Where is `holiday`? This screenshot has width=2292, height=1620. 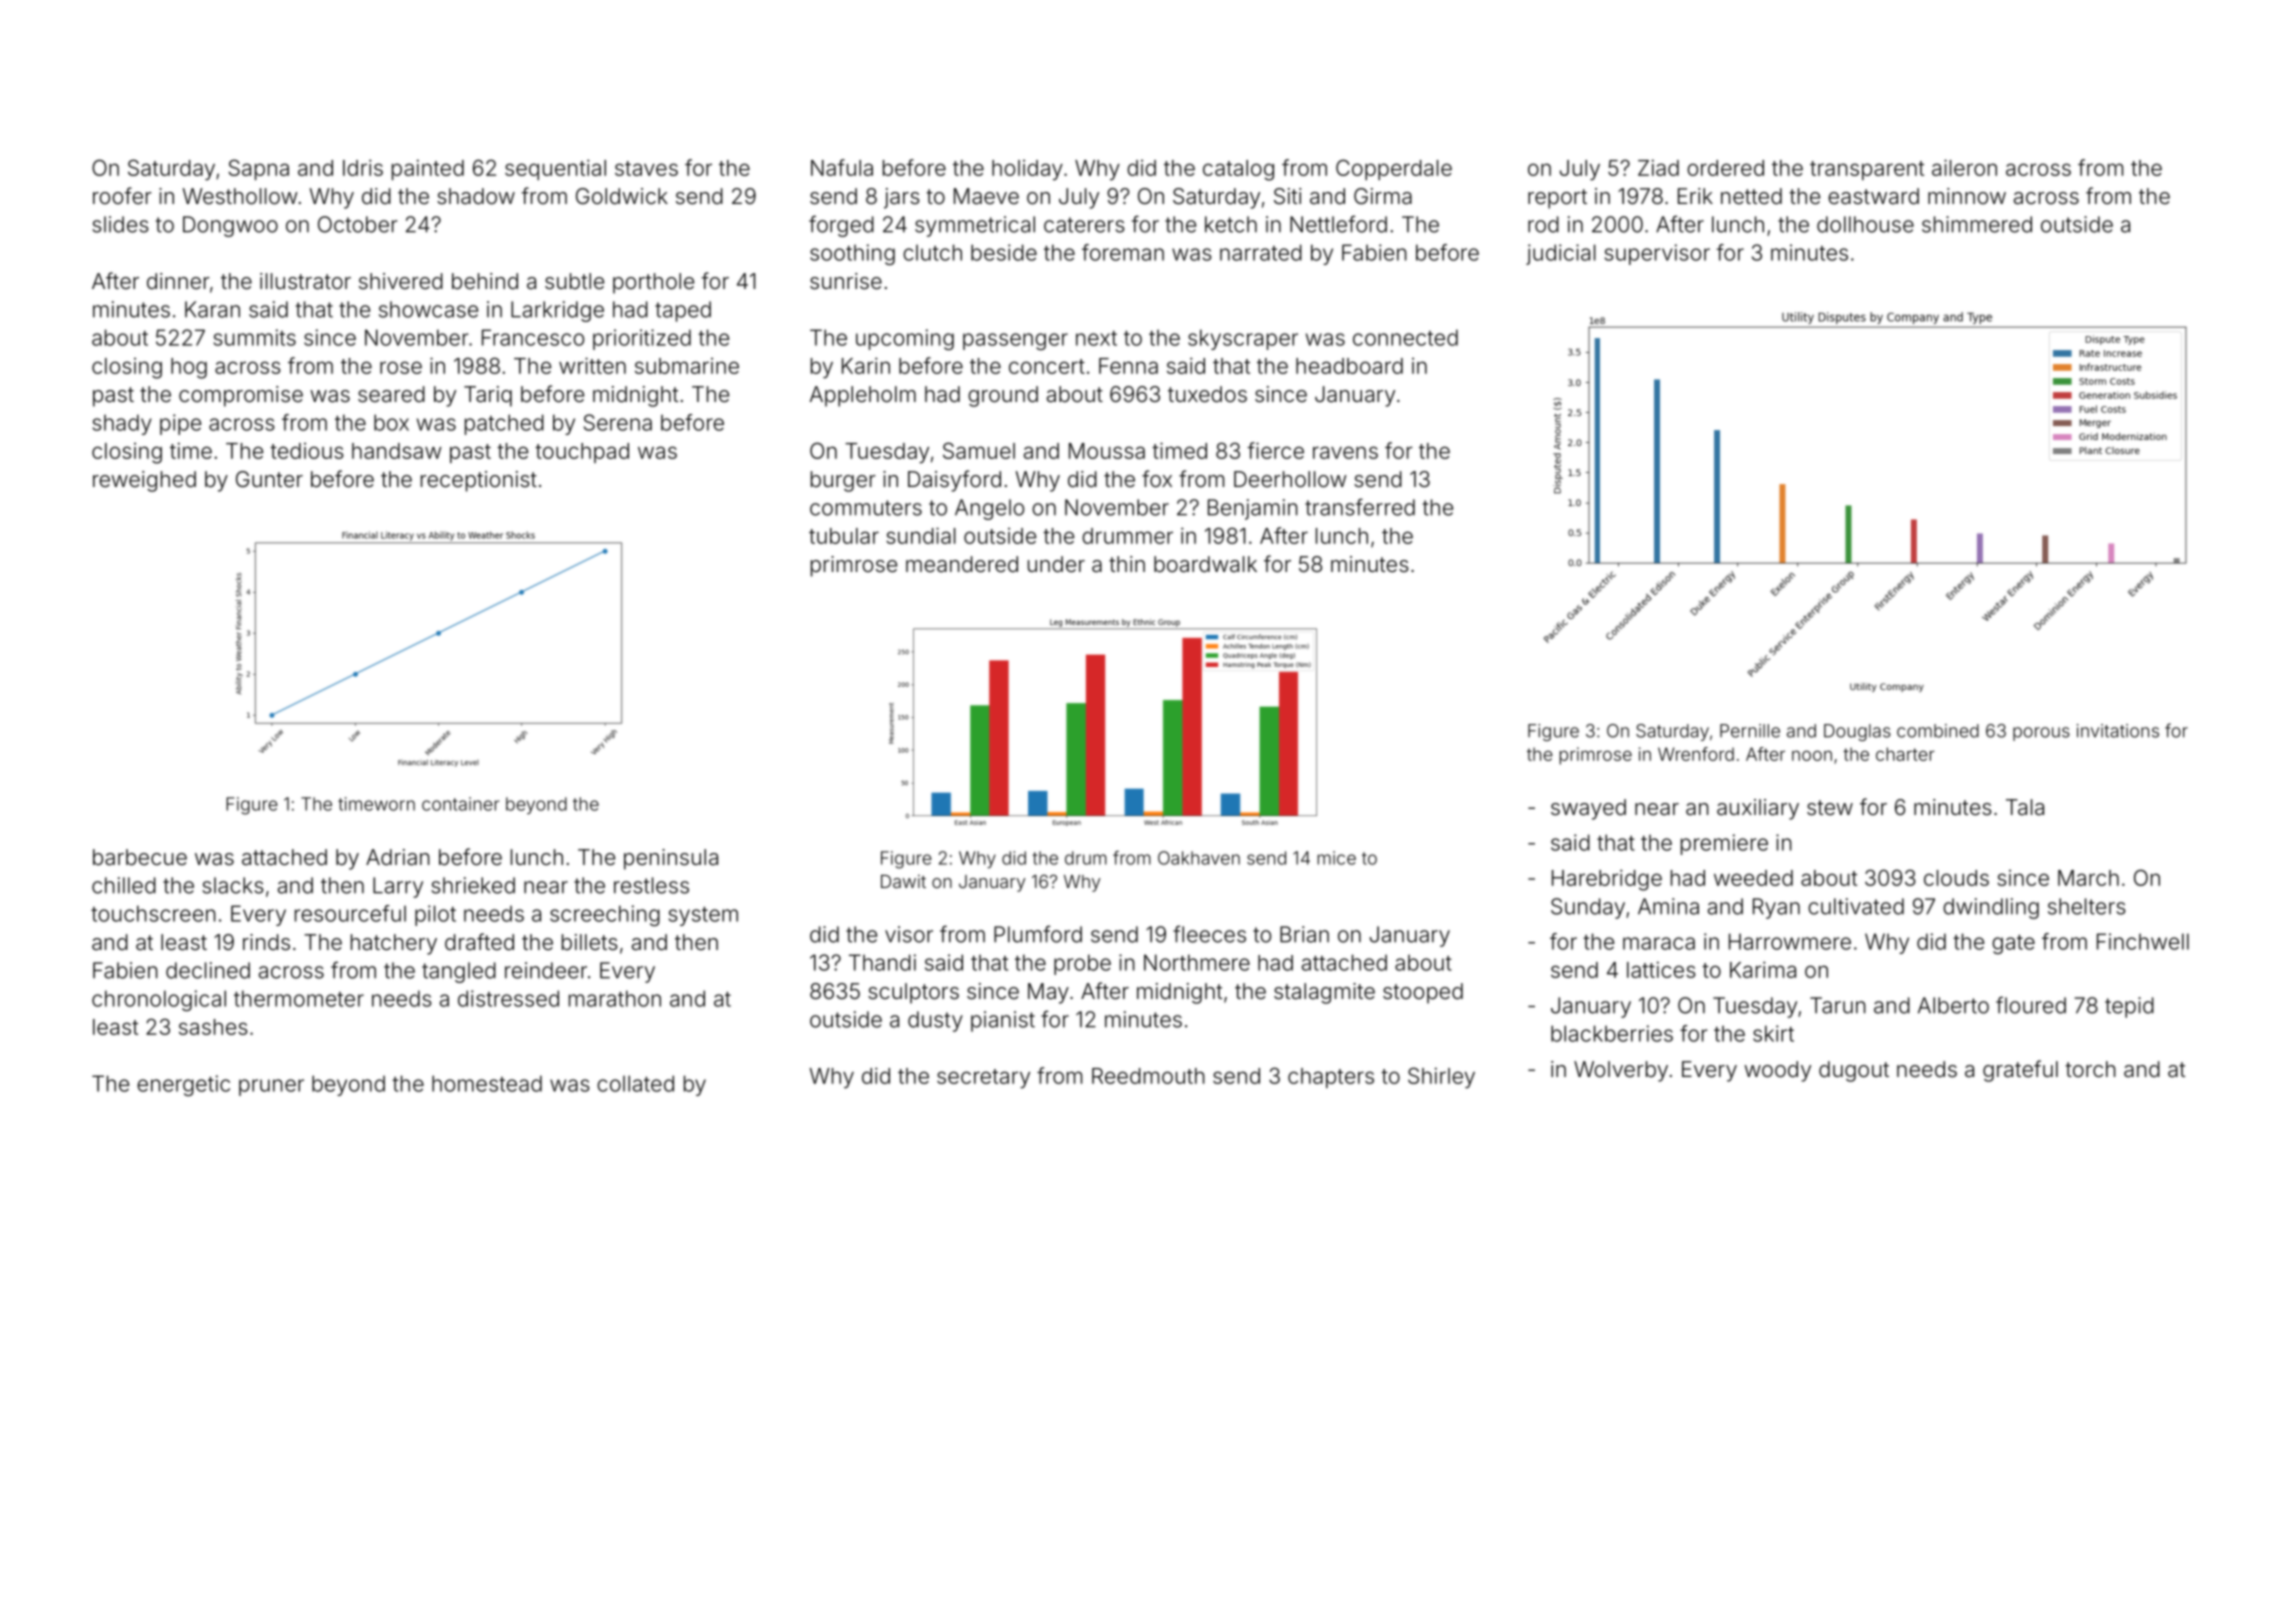 holiday is located at coordinates (1027, 170).
